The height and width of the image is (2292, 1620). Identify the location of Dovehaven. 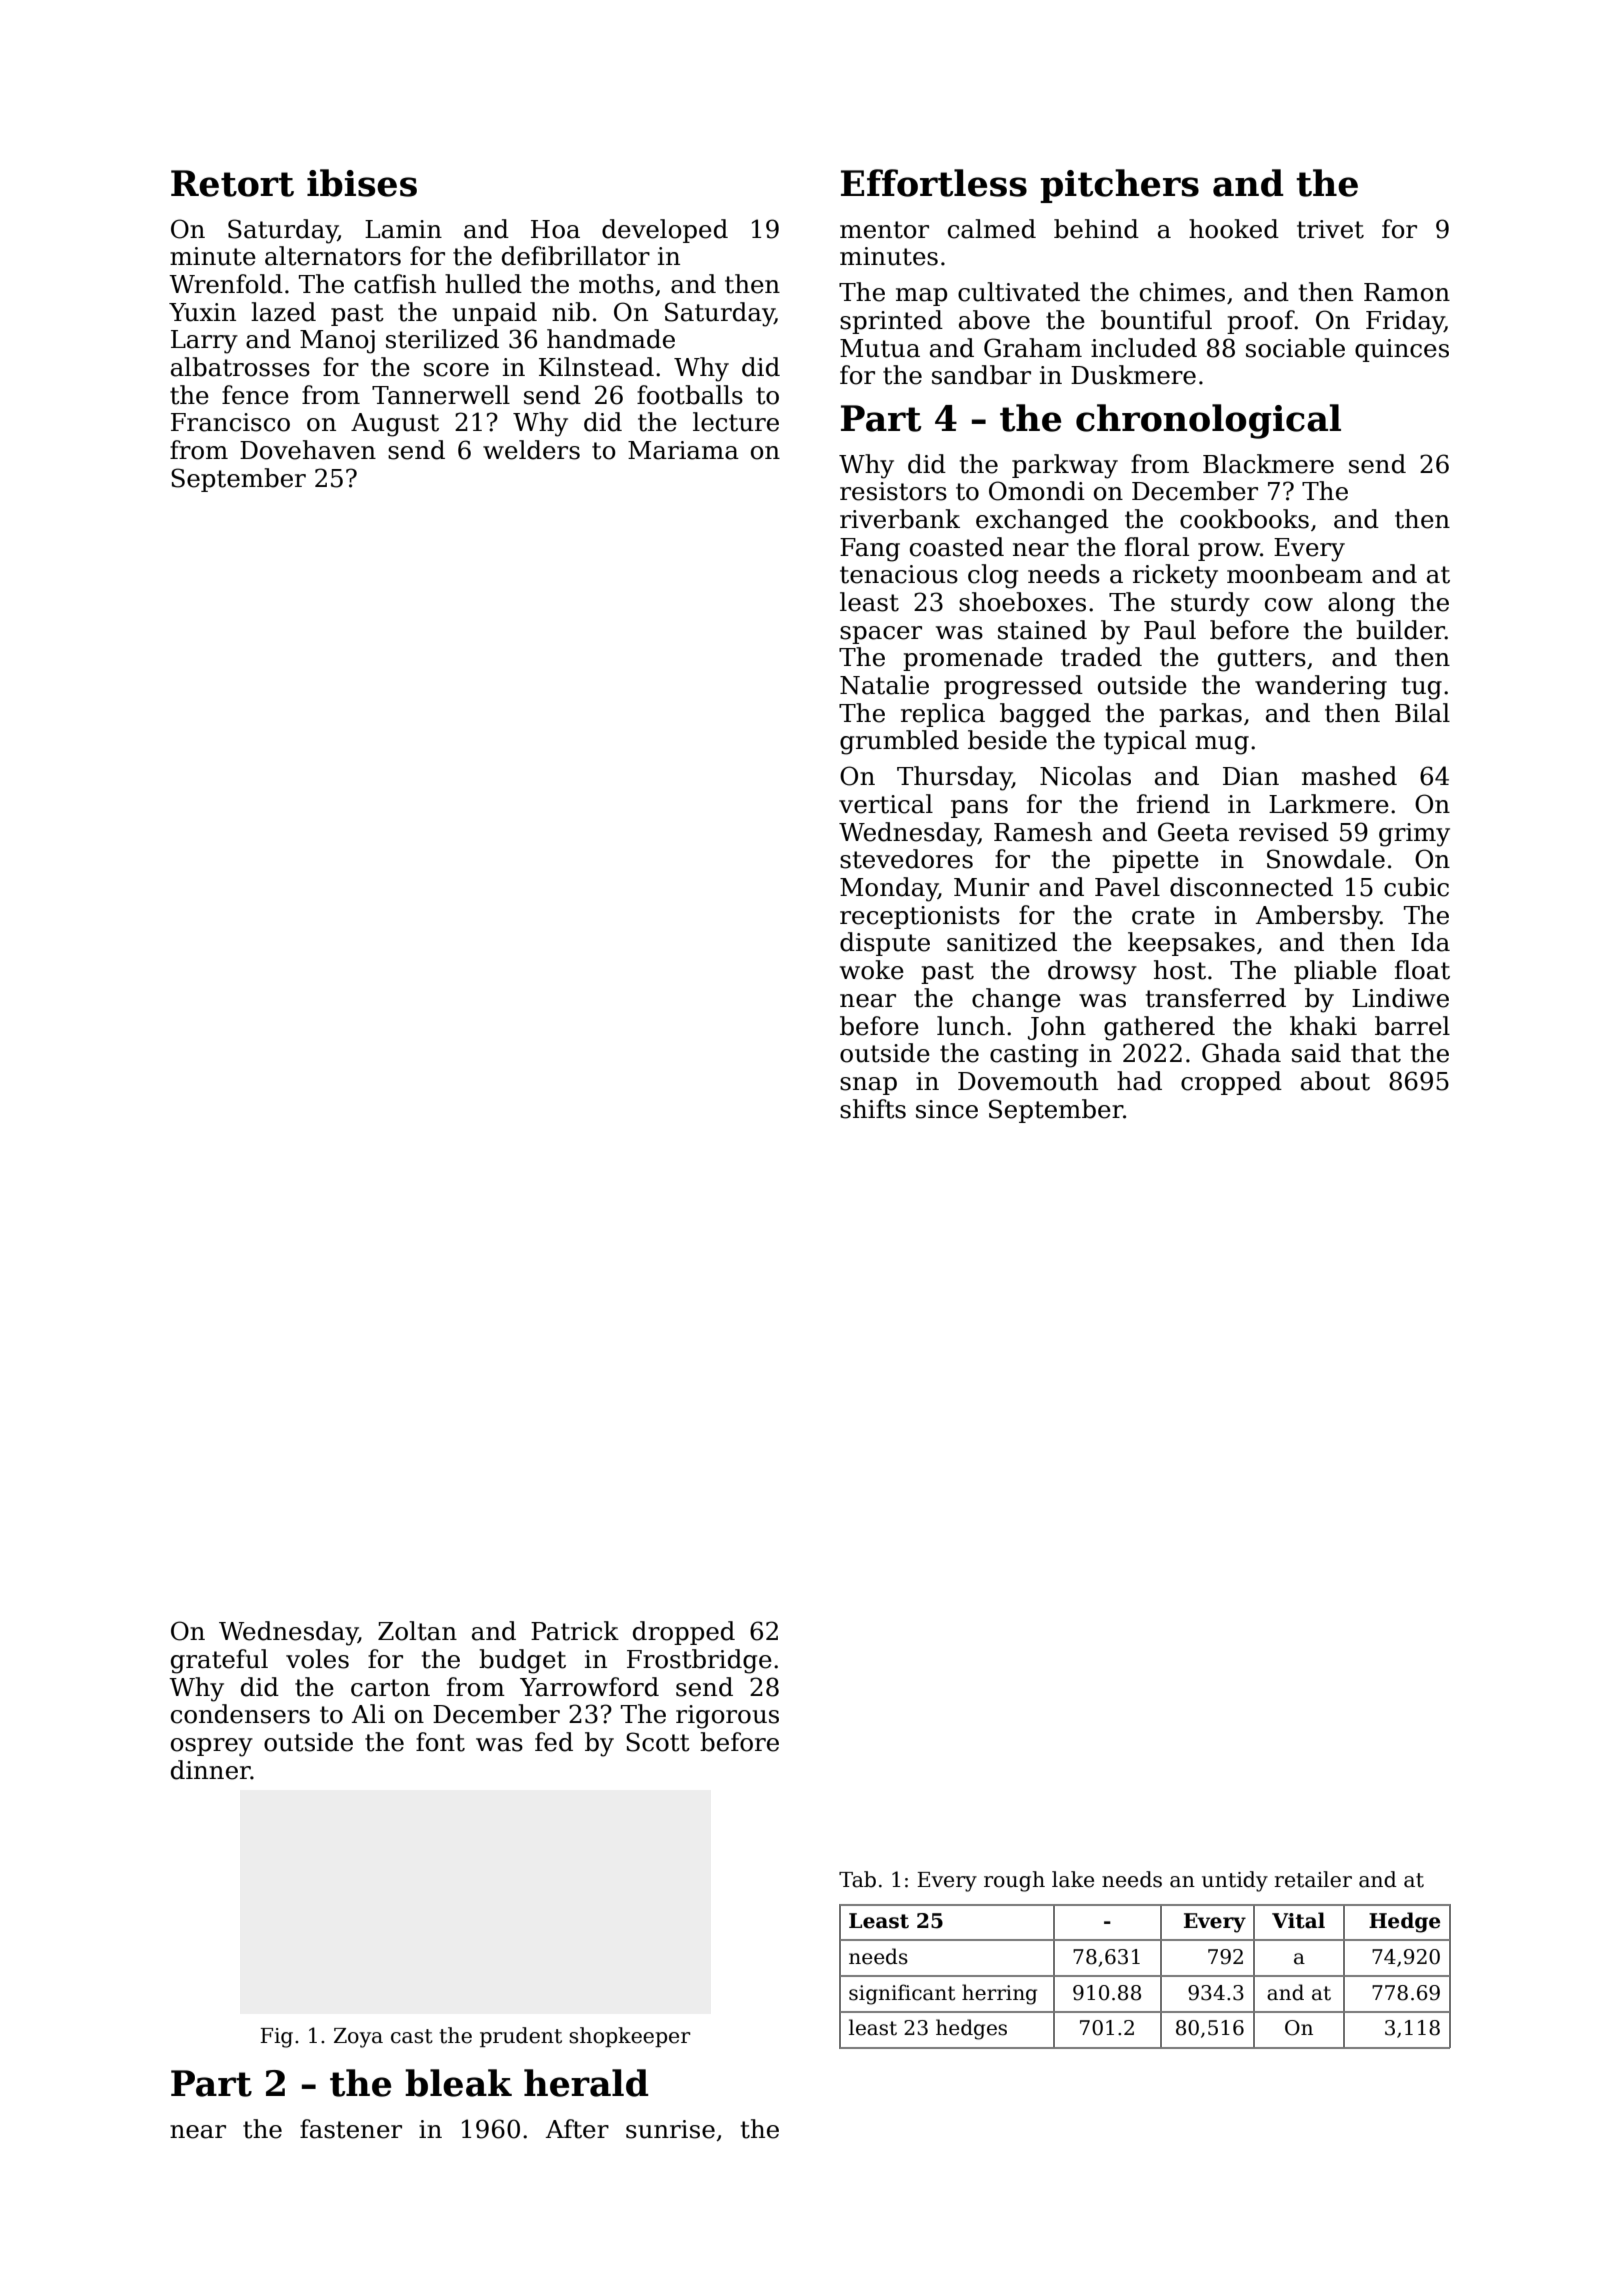
(308, 450).
